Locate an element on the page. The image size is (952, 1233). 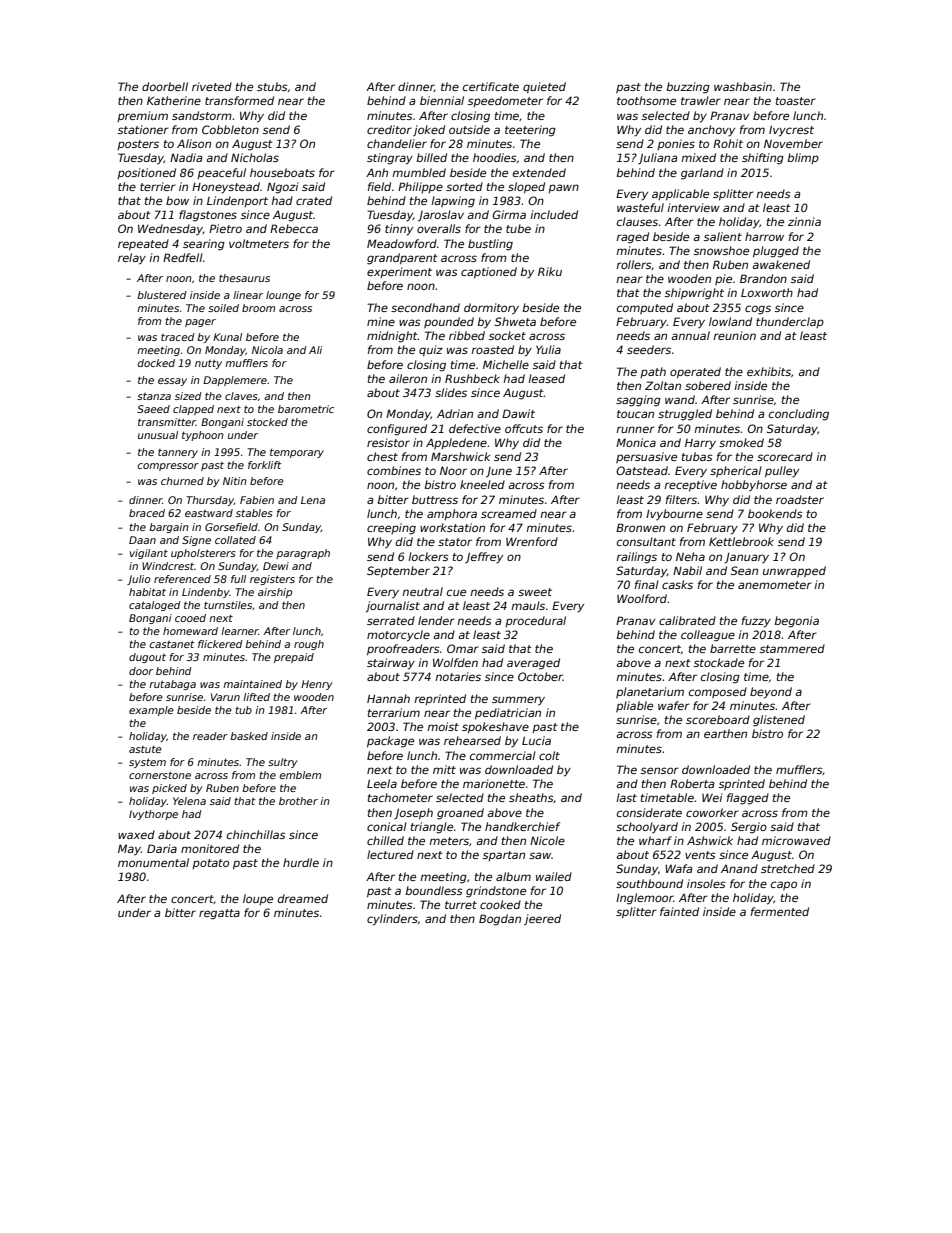
beyond is located at coordinates (771, 693).
